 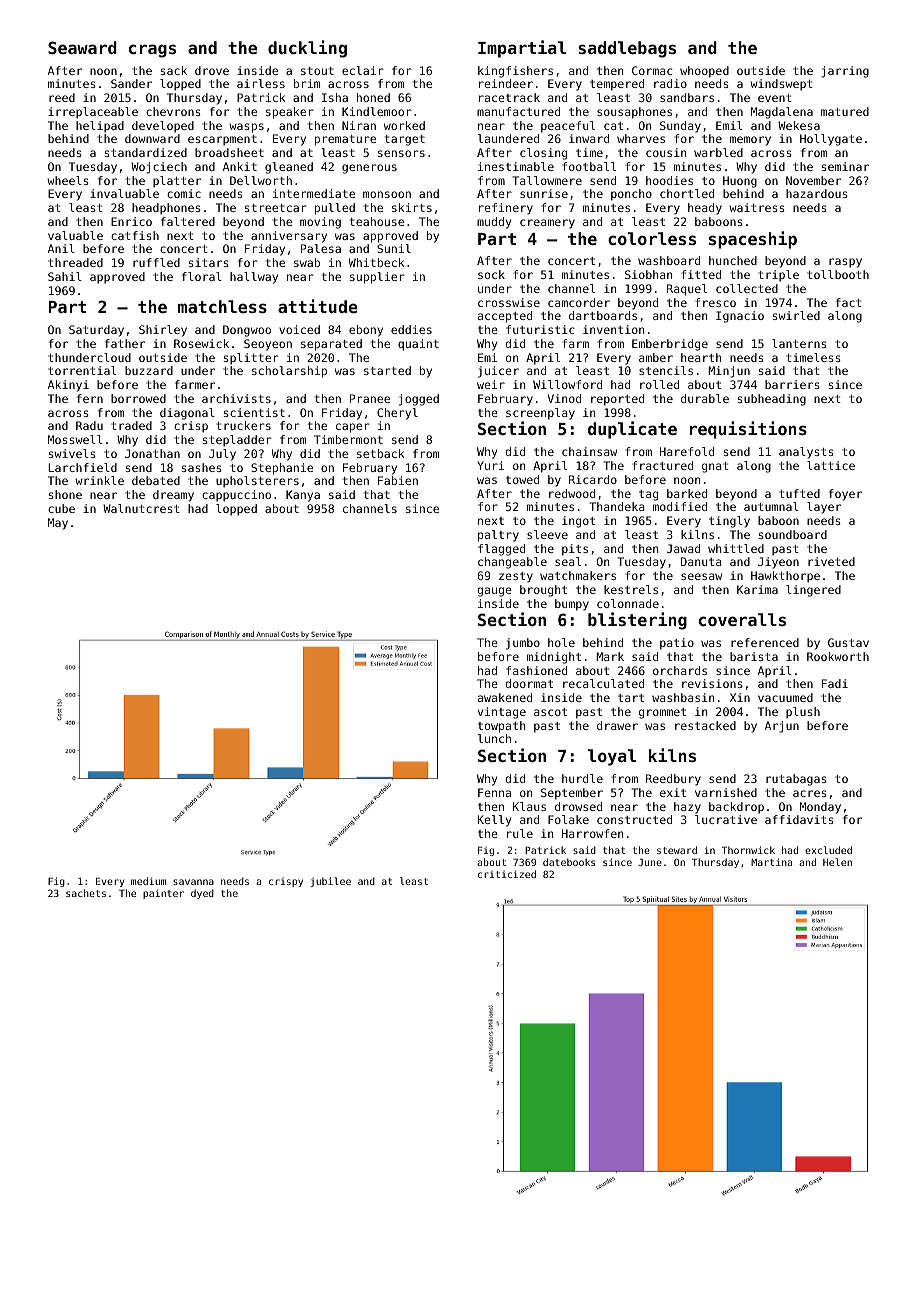 I want to click on jarring, so click(x=845, y=72).
